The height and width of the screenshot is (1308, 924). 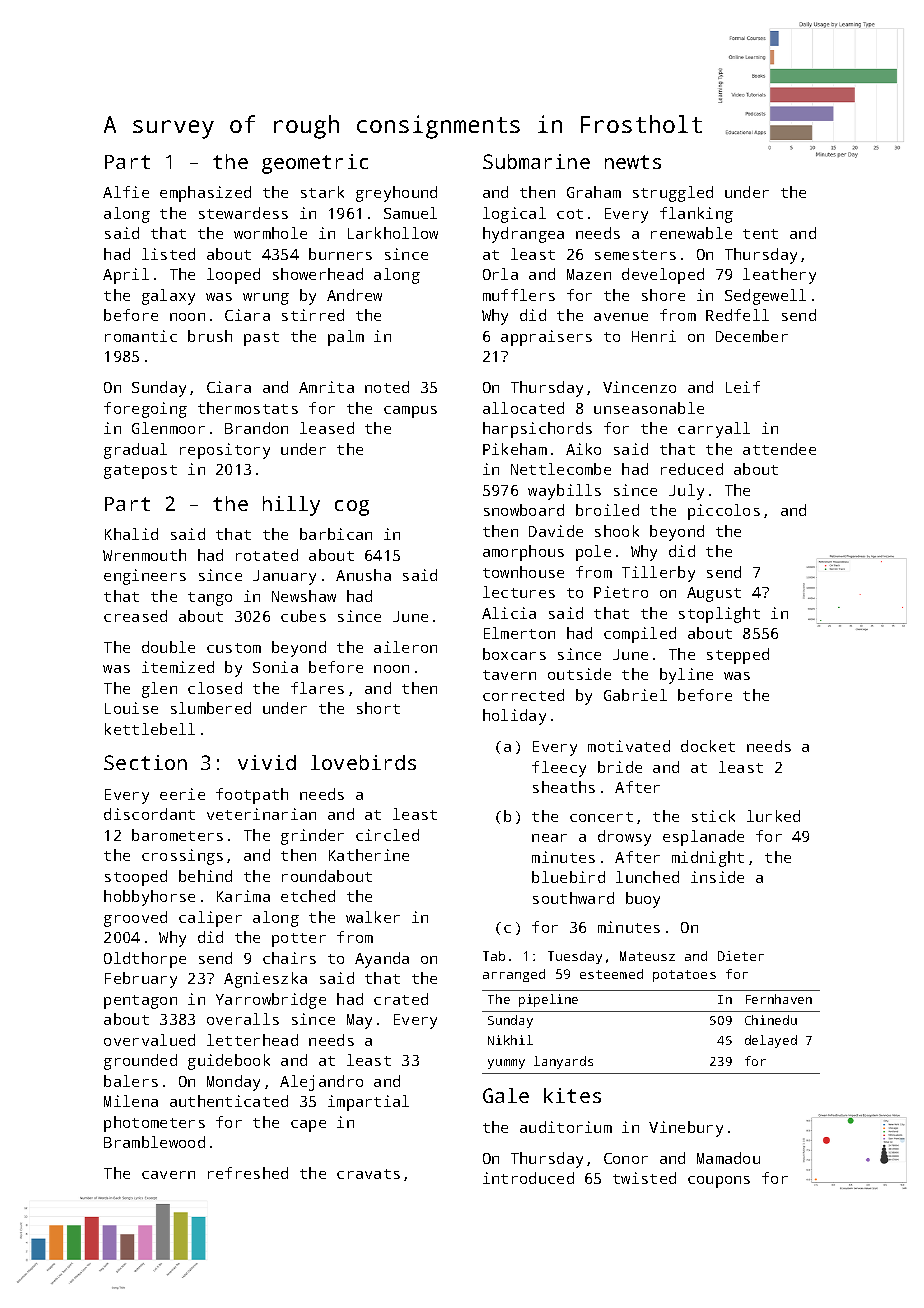 What do you see at coordinates (515, 449) in the screenshot?
I see `Pikeham` at bounding box center [515, 449].
